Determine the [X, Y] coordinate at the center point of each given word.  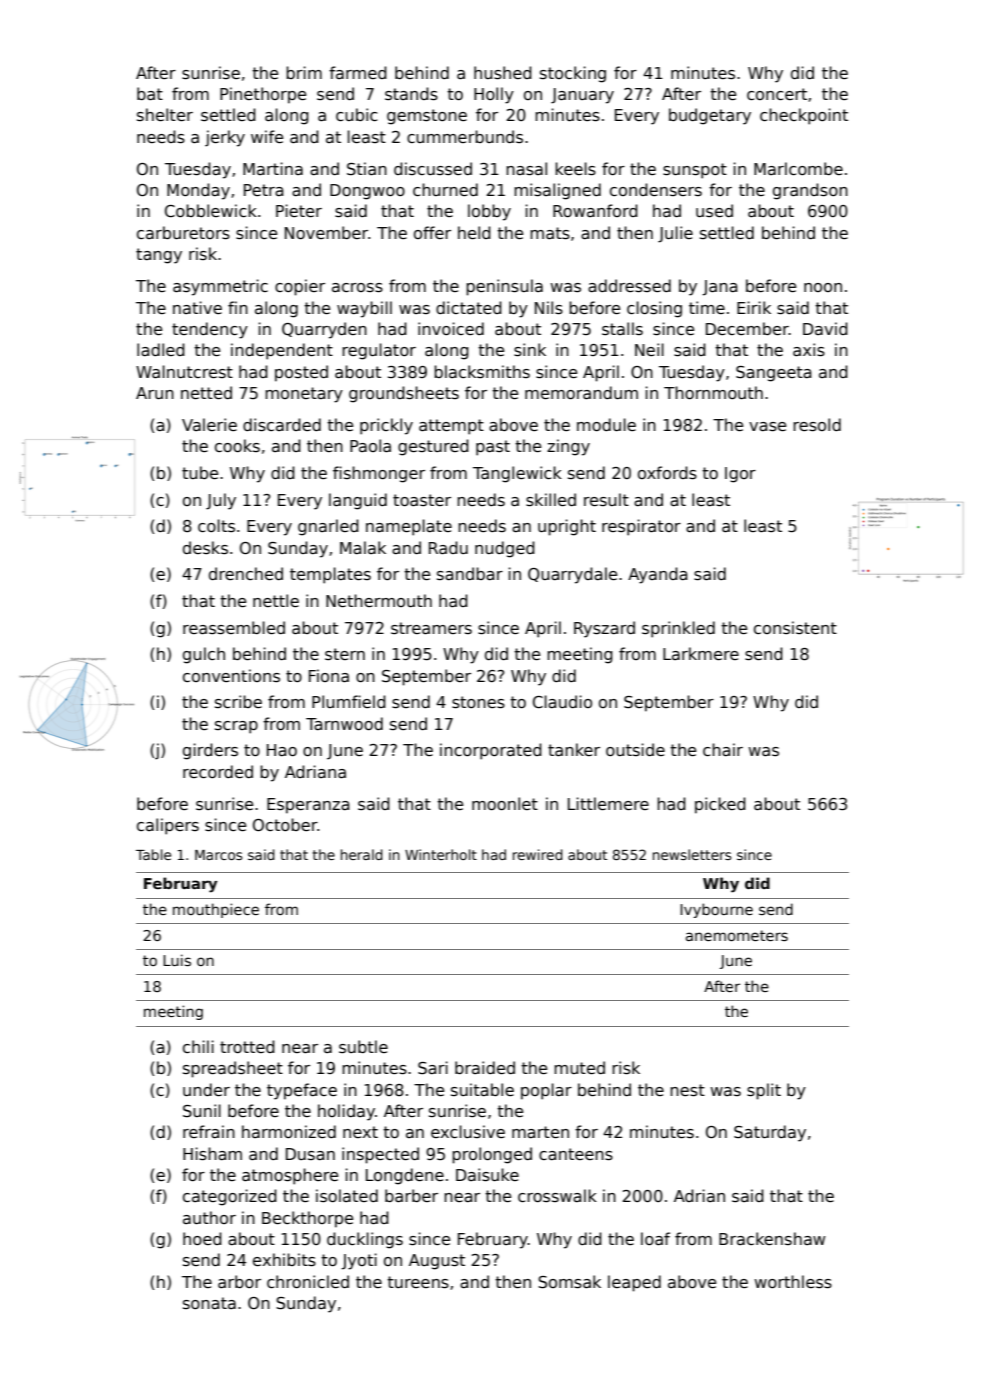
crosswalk [557, 1196]
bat [150, 94]
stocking [573, 74]
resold [817, 425]
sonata [209, 1303]
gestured [433, 447]
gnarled [328, 527]
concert [777, 94]
